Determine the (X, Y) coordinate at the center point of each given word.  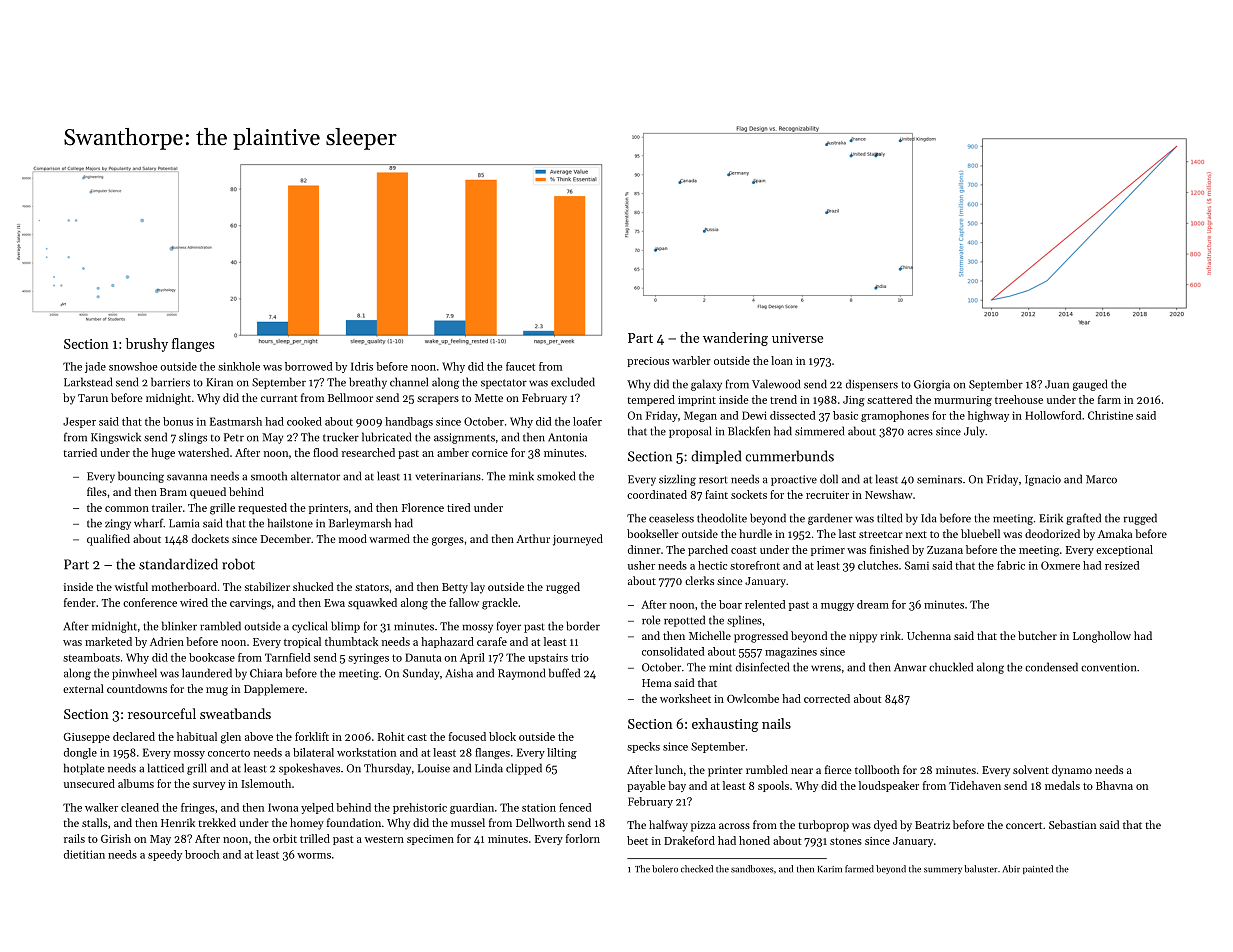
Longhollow (1102, 637)
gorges (448, 541)
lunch (669, 769)
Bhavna (1114, 785)
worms (314, 856)
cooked (304, 421)
